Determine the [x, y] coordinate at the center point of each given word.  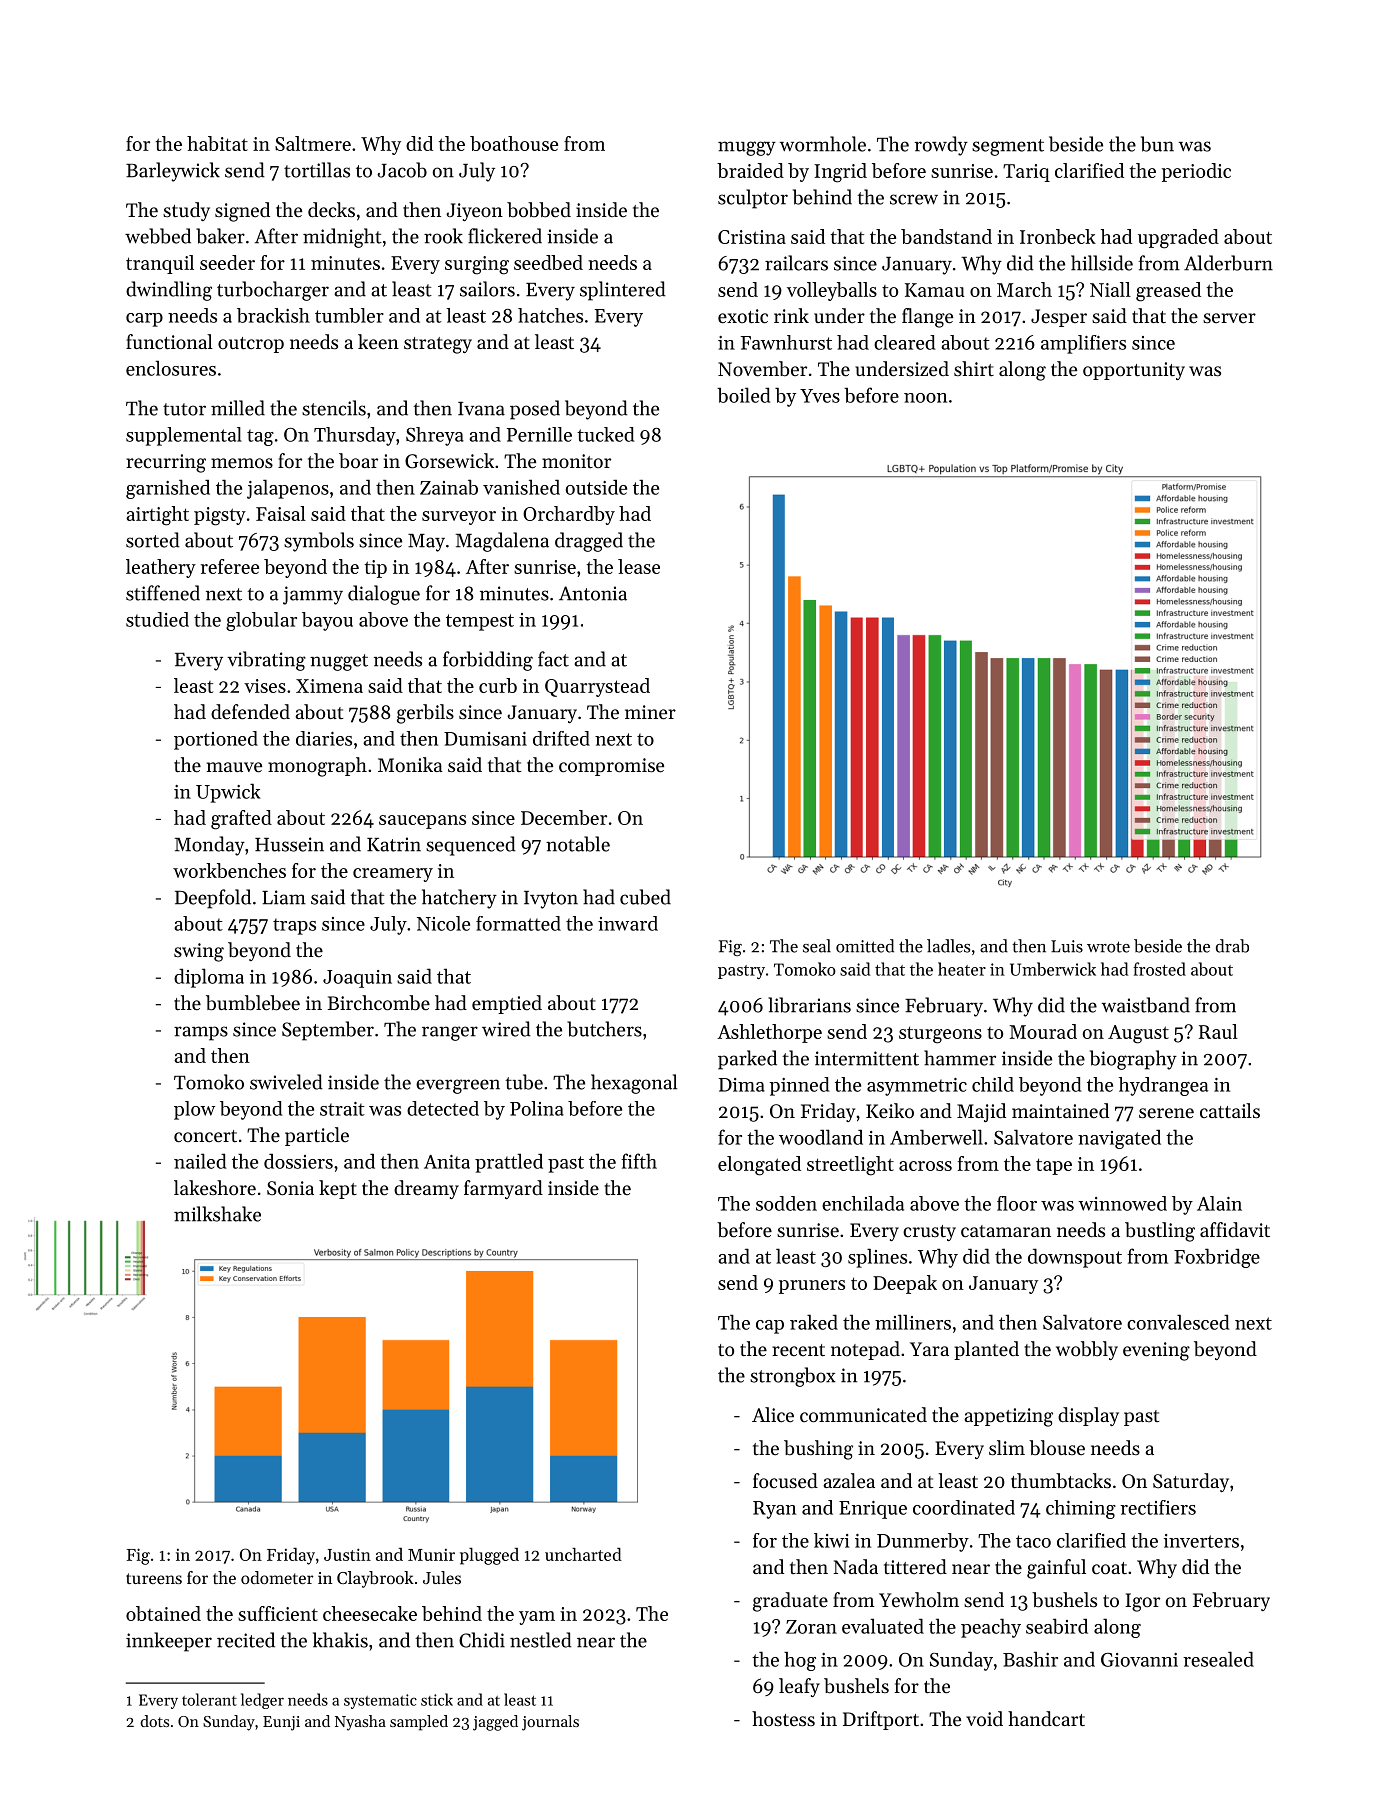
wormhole [823, 144]
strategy [438, 345]
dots [154, 1721]
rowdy [941, 146]
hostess [783, 1718]
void [984, 1718]
